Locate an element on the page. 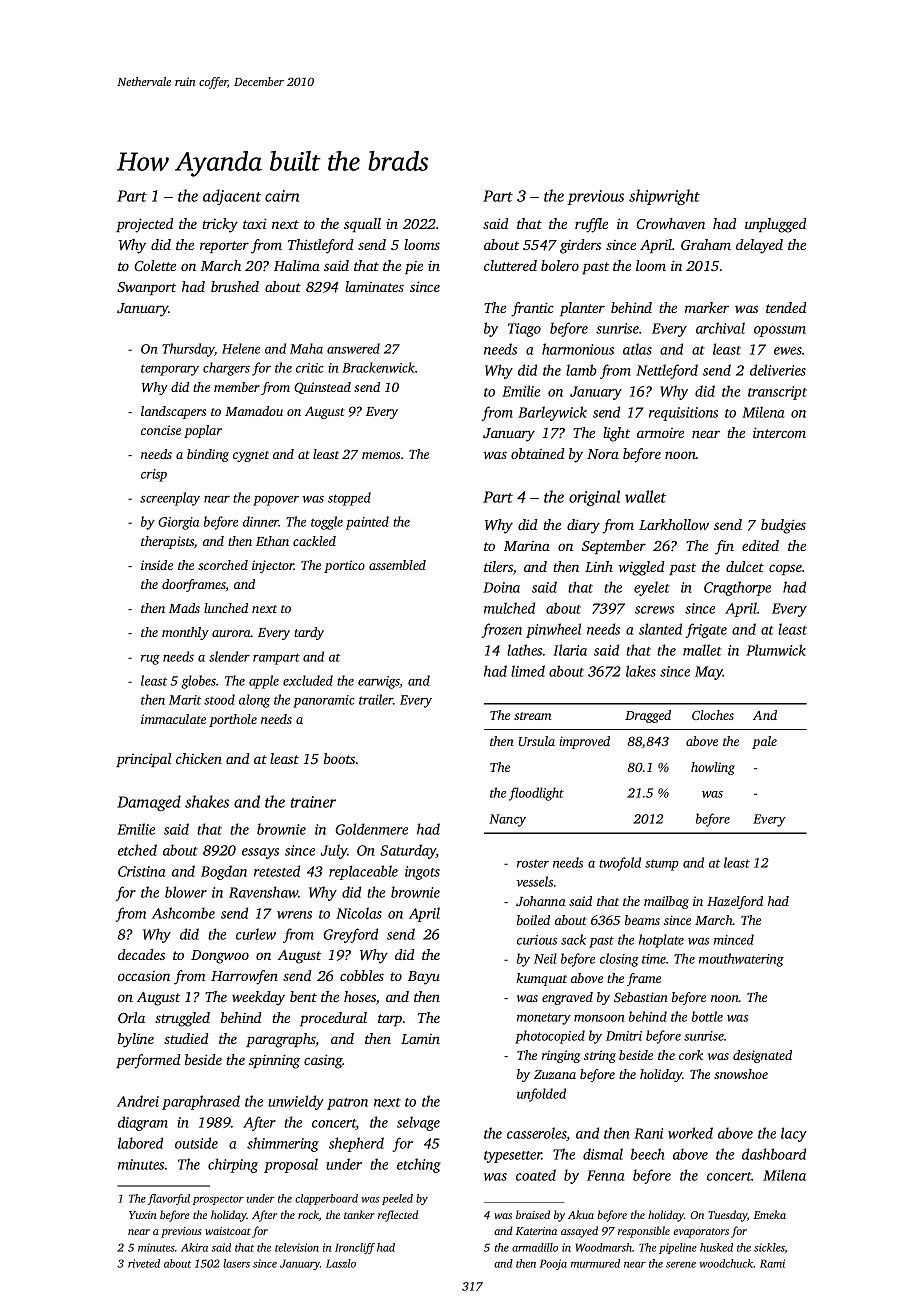 Image resolution: width=924 pixels, height=1314 pixels. sickles is located at coordinates (769, 1247).
